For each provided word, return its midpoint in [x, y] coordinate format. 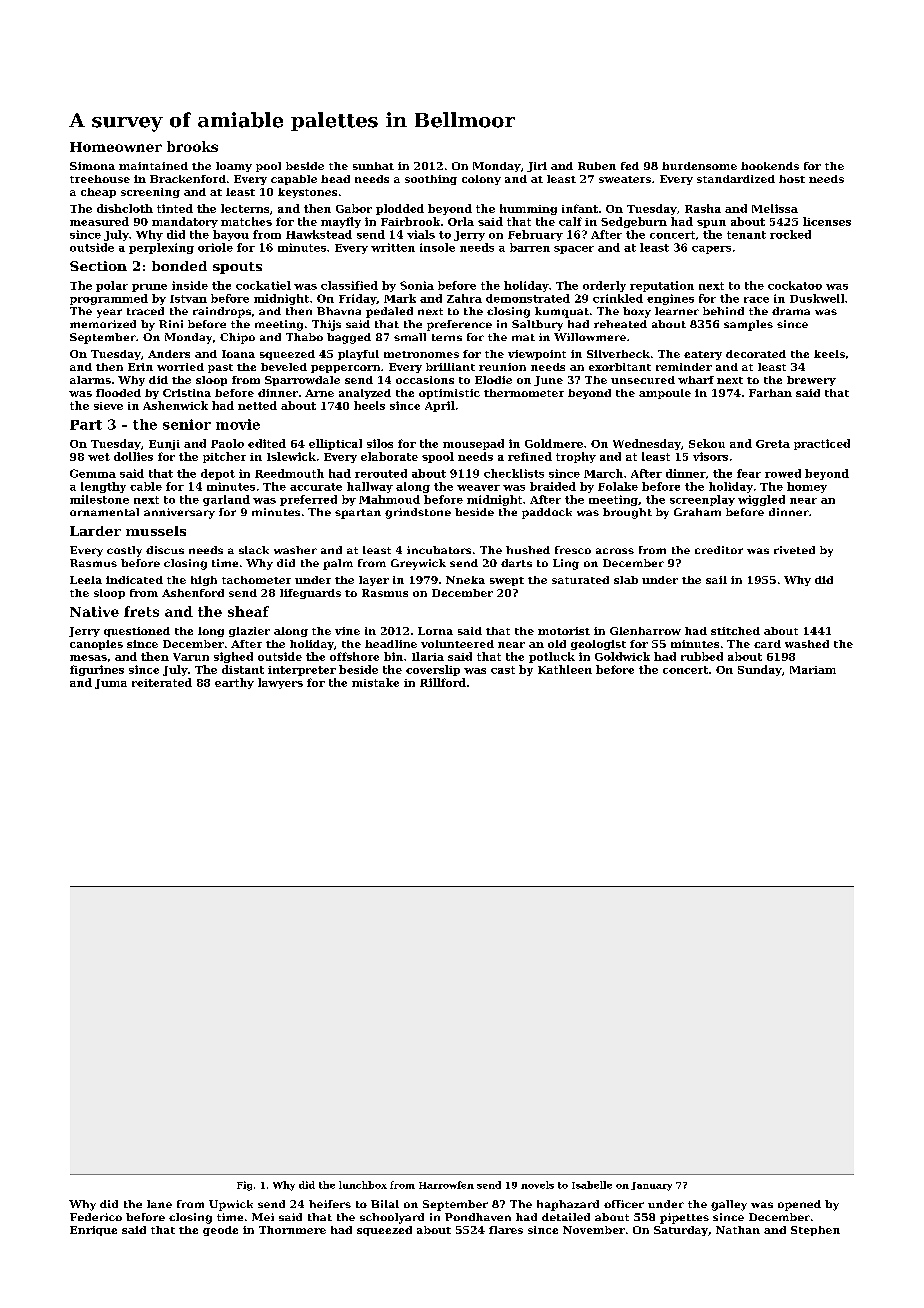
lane [159, 1204]
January [651, 1186]
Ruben [597, 166]
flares [506, 1230]
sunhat [373, 166]
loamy [234, 167]
